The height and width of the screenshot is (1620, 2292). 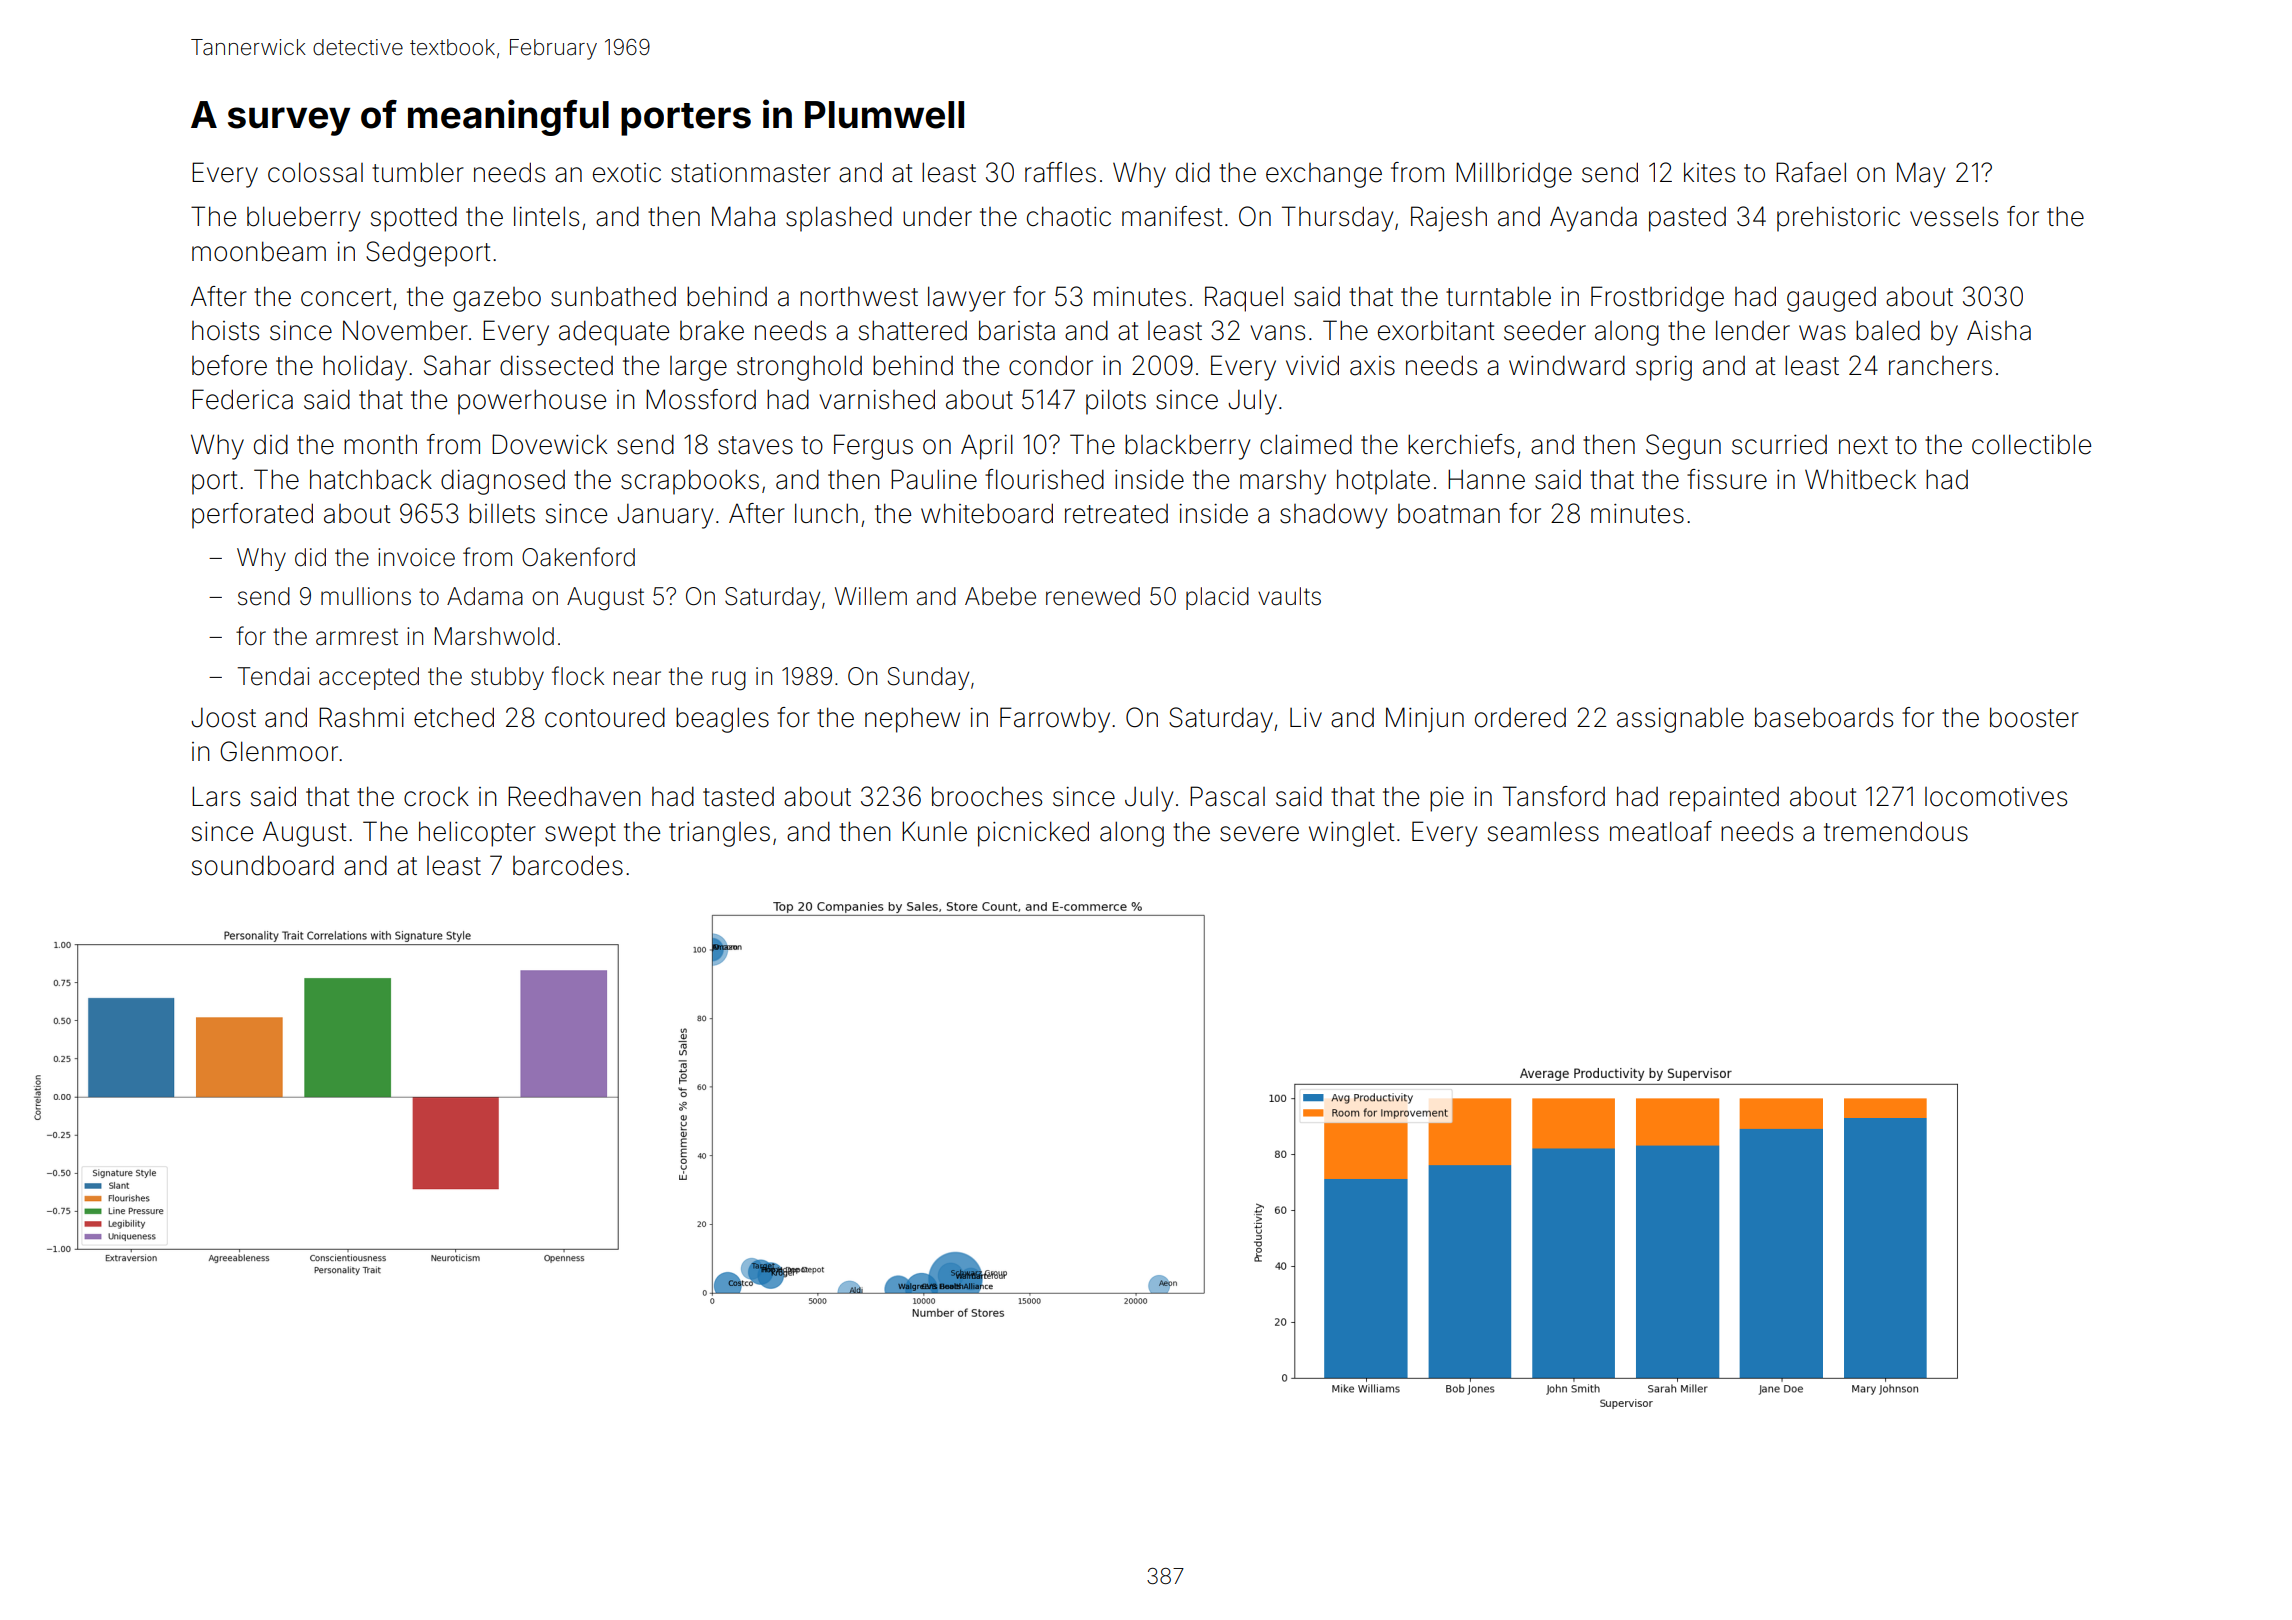 I want to click on raffles, so click(x=1060, y=172).
